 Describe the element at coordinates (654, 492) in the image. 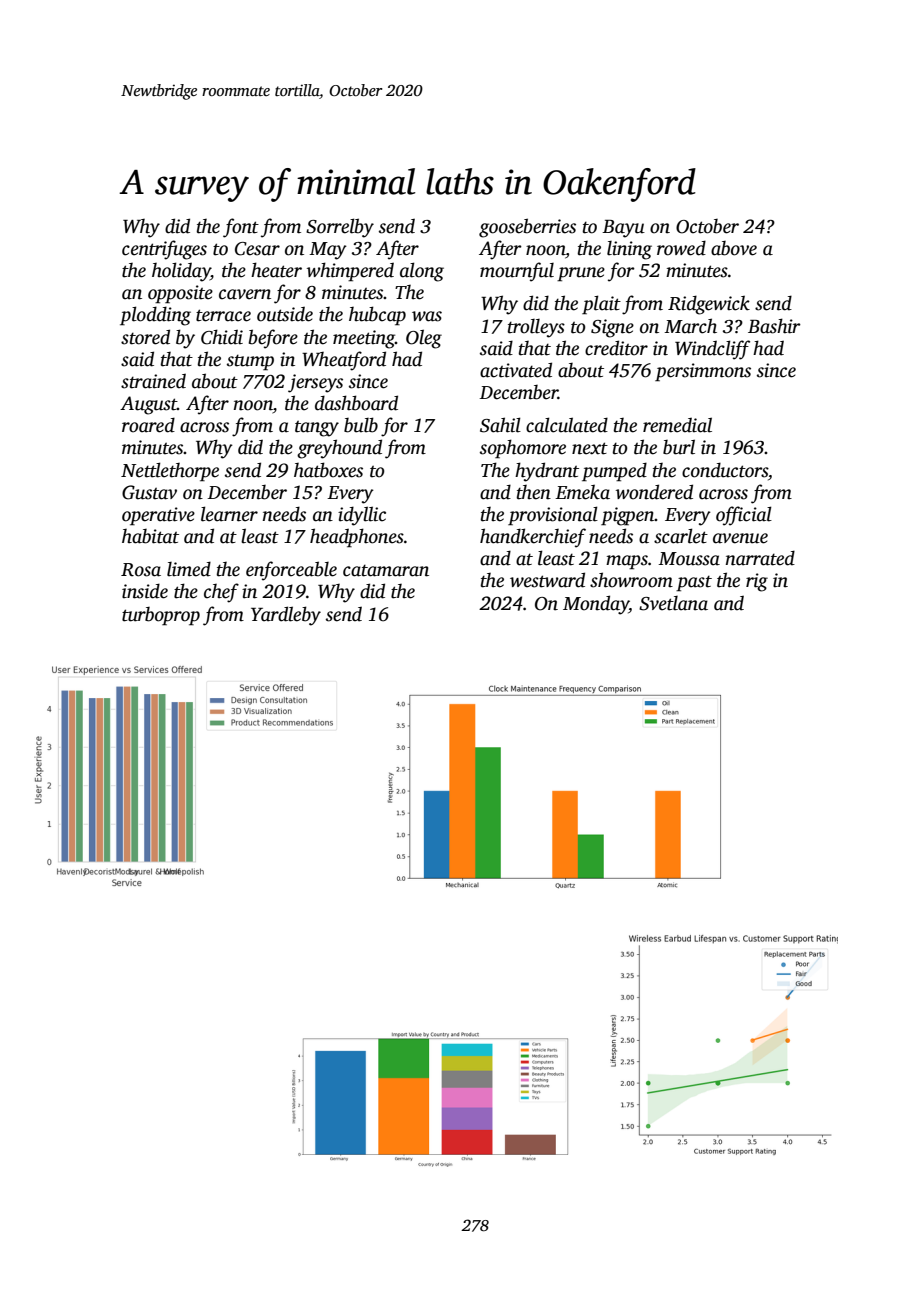

I see `wondered` at that location.
